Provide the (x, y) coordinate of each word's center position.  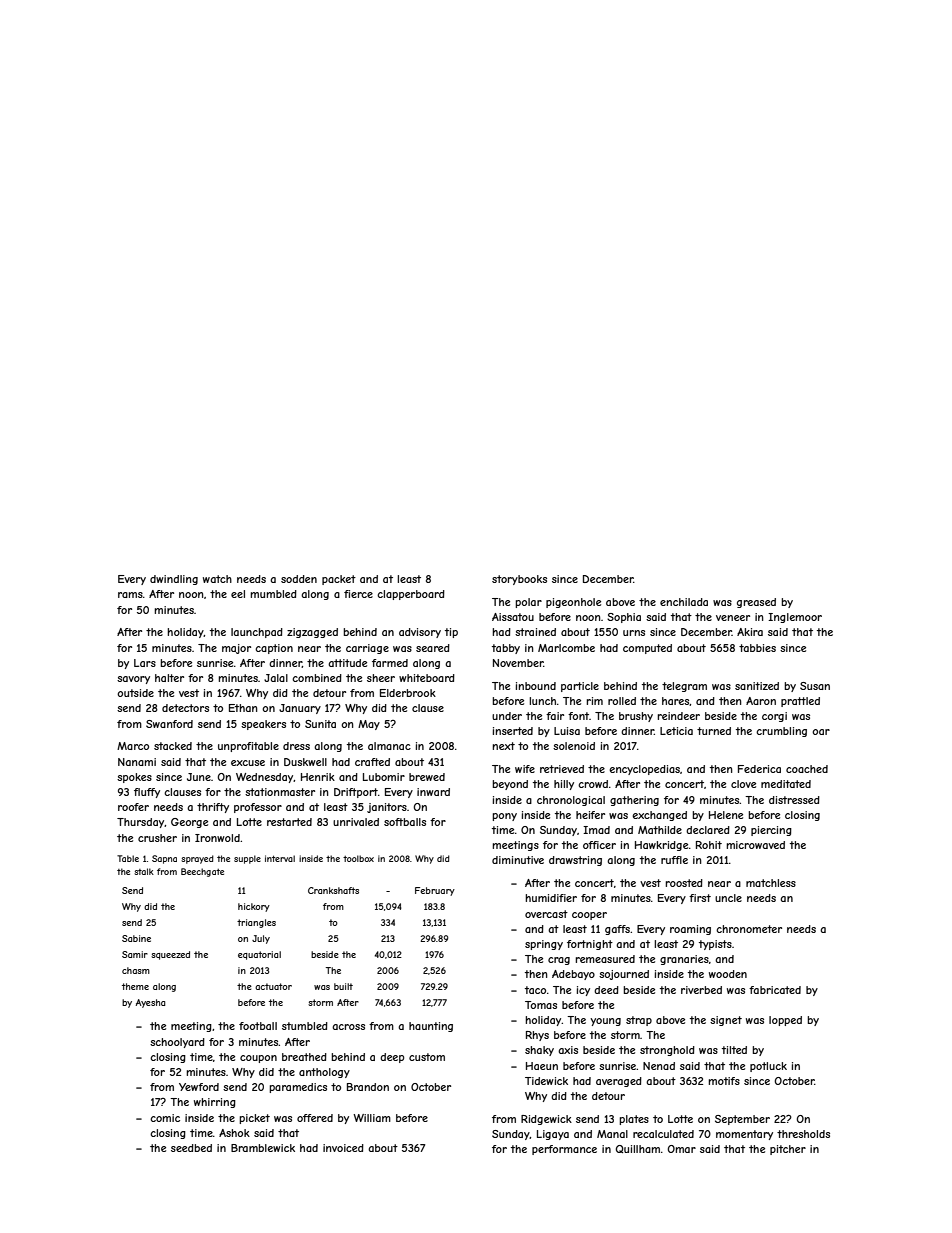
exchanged (659, 816)
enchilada (684, 602)
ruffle (674, 860)
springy (544, 945)
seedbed (191, 1148)
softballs (405, 822)
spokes (134, 778)
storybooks (519, 580)
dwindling (174, 580)
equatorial (259, 955)
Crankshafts (333, 890)
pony (504, 817)
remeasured (605, 959)
